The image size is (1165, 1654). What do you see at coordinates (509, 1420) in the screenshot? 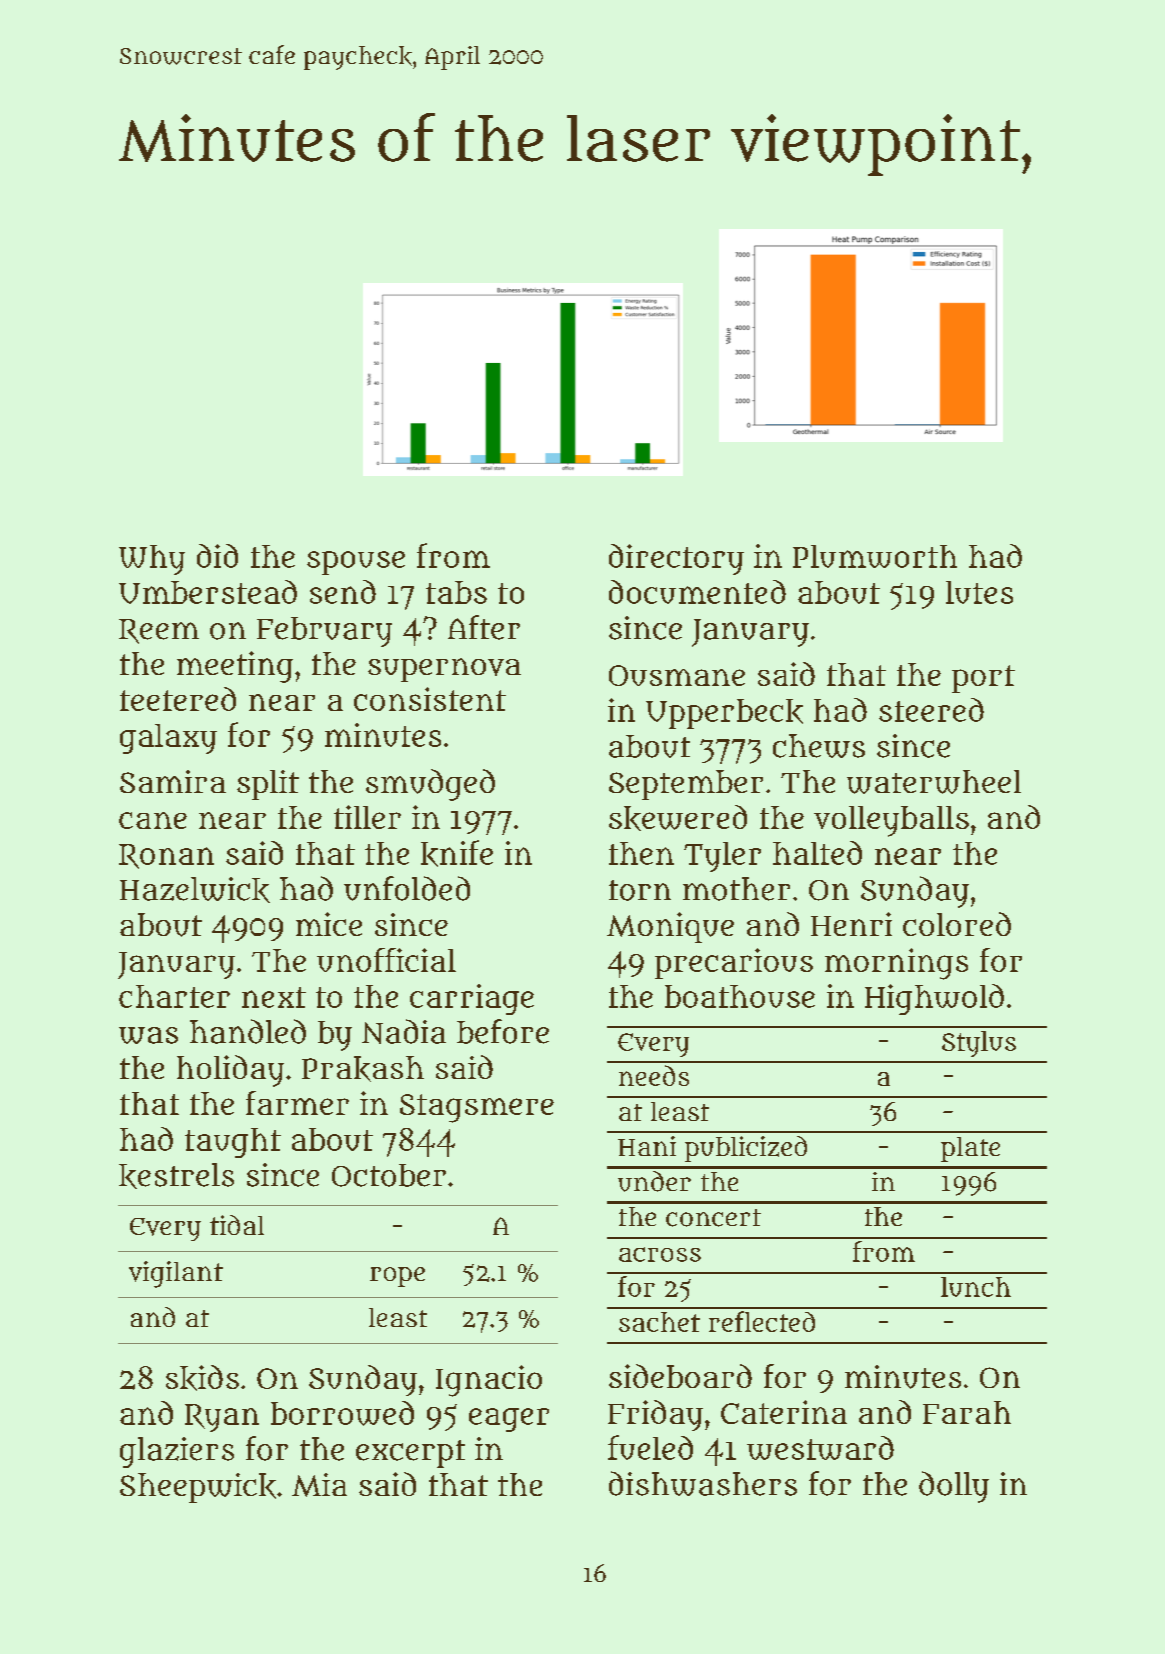
I see `eager` at bounding box center [509, 1420].
